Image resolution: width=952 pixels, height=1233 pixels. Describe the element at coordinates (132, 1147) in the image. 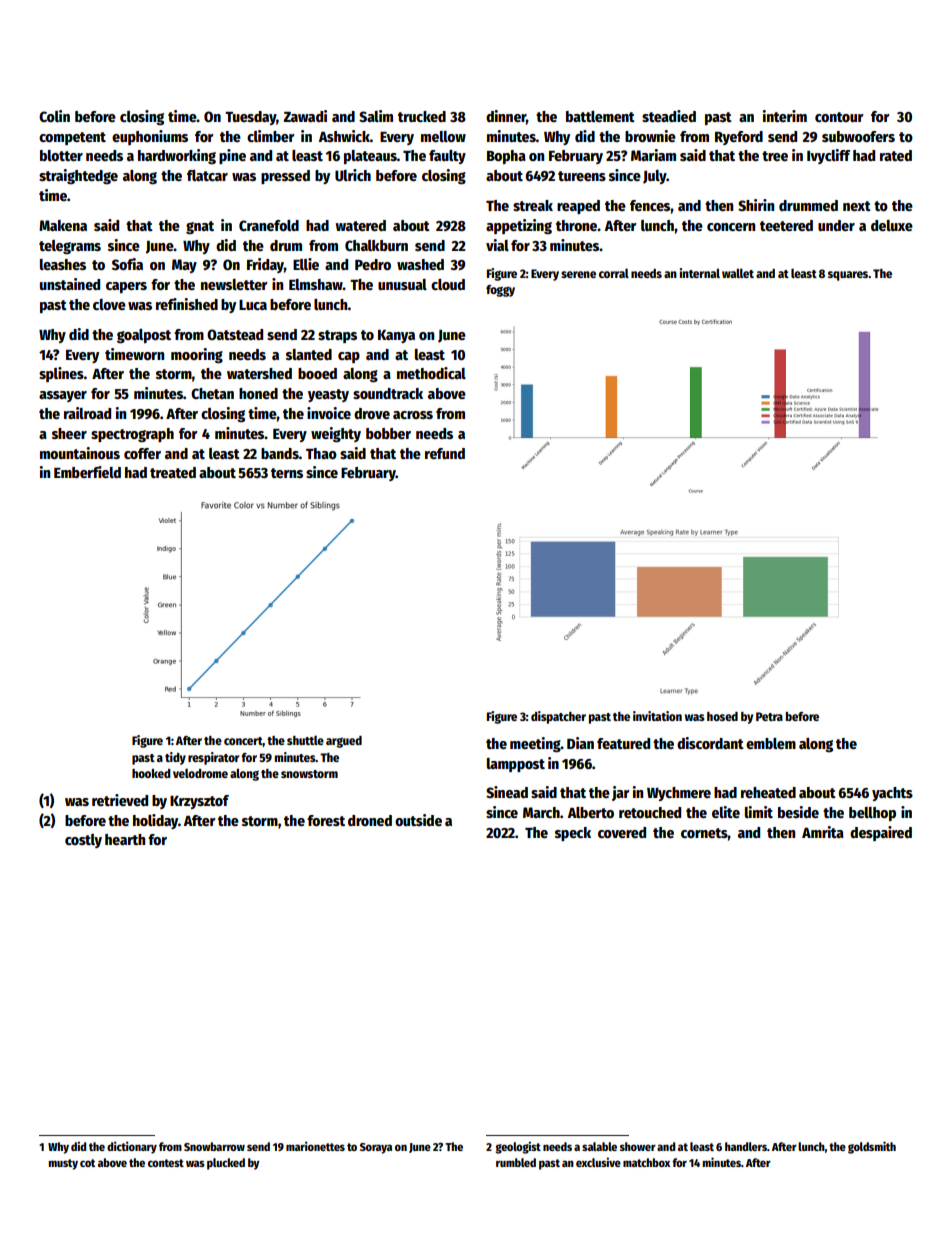

I see `dictionary` at that location.
